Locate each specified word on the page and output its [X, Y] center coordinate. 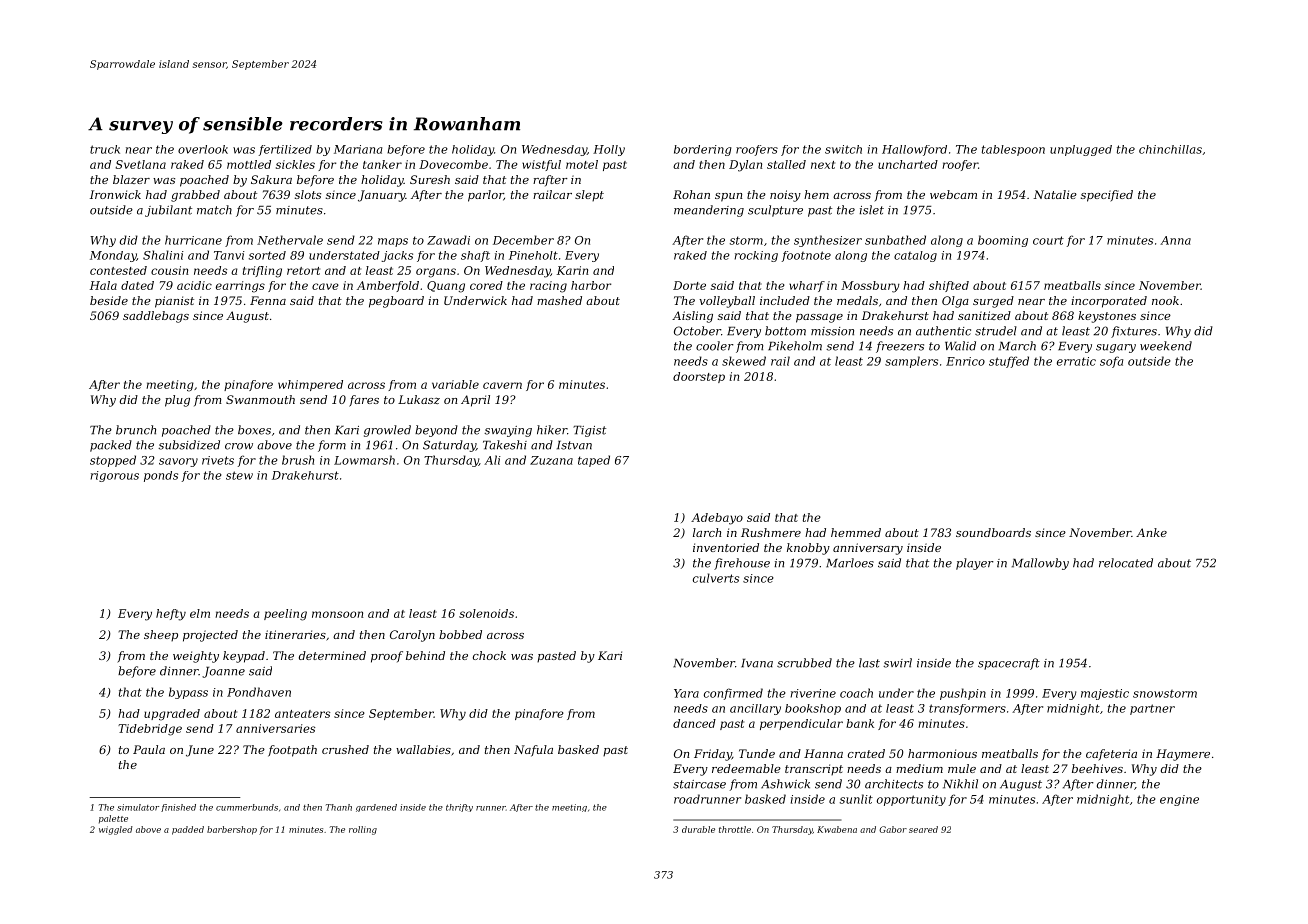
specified [1107, 196]
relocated [1126, 563]
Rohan [691, 194]
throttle [735, 829]
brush [298, 460]
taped [594, 461]
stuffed [1009, 362]
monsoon [337, 614]
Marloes [850, 563]
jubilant [168, 211]
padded [188, 830]
